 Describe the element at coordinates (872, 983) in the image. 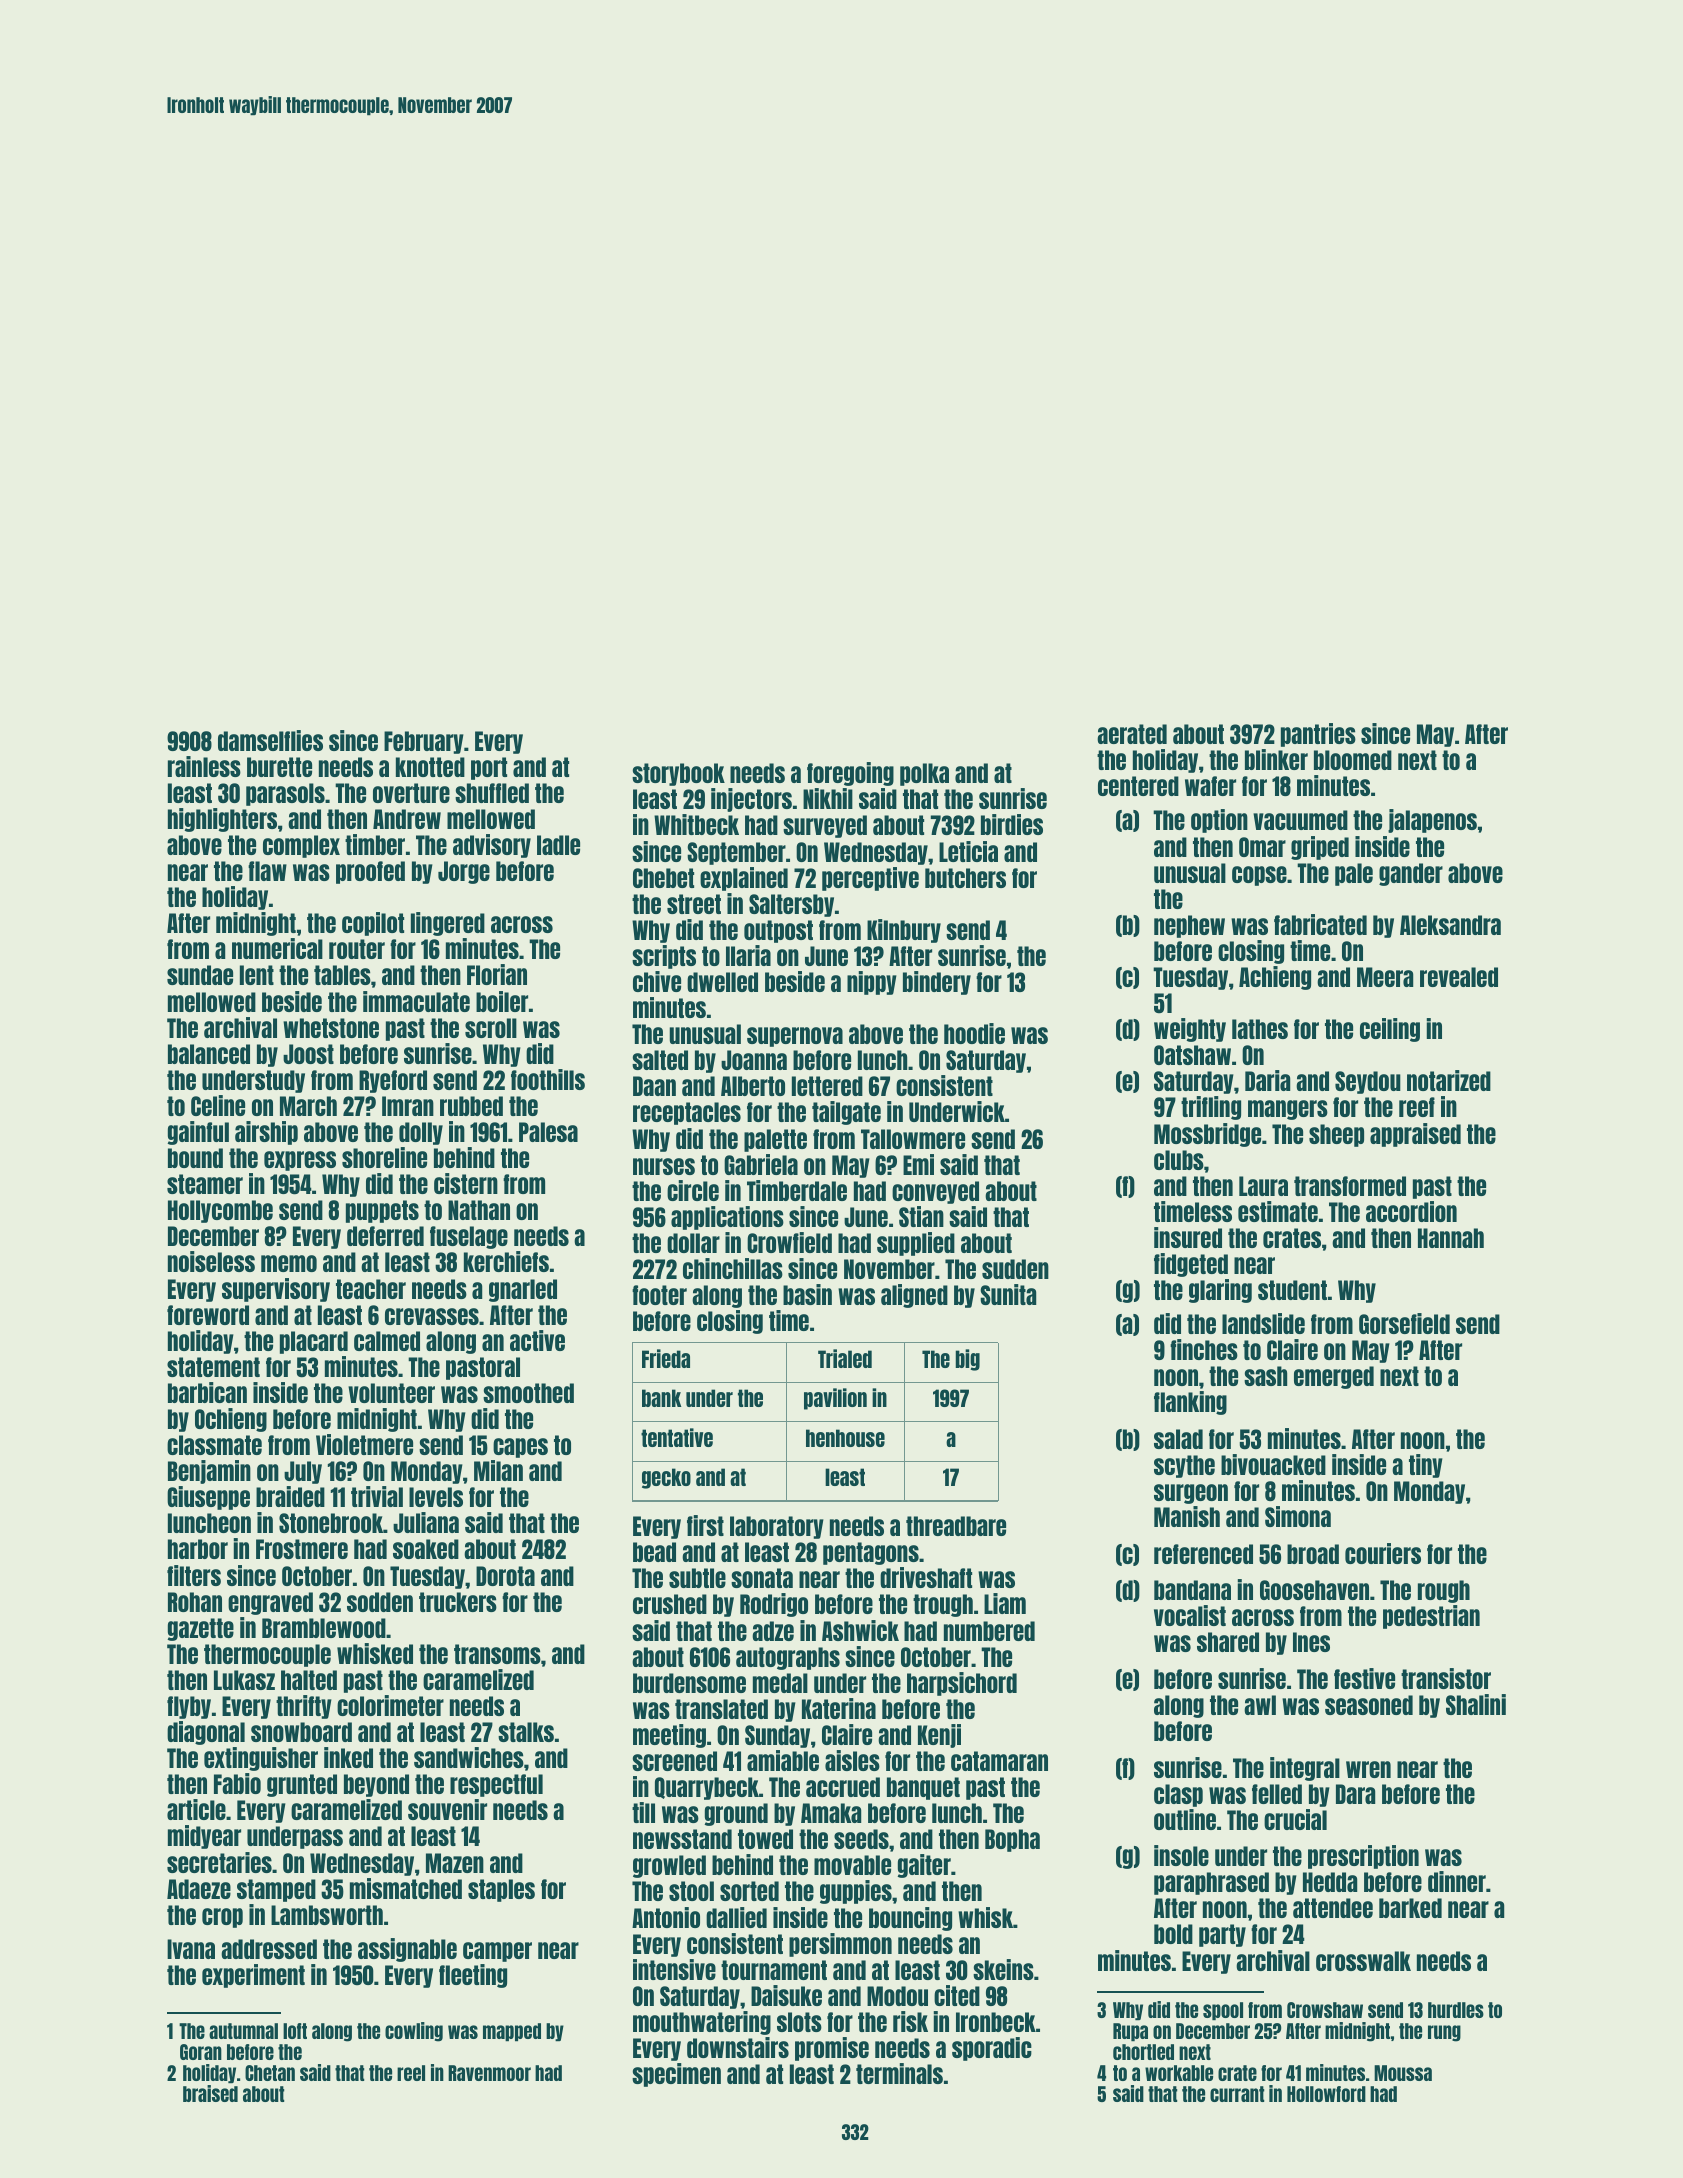

I see `nippy` at that location.
